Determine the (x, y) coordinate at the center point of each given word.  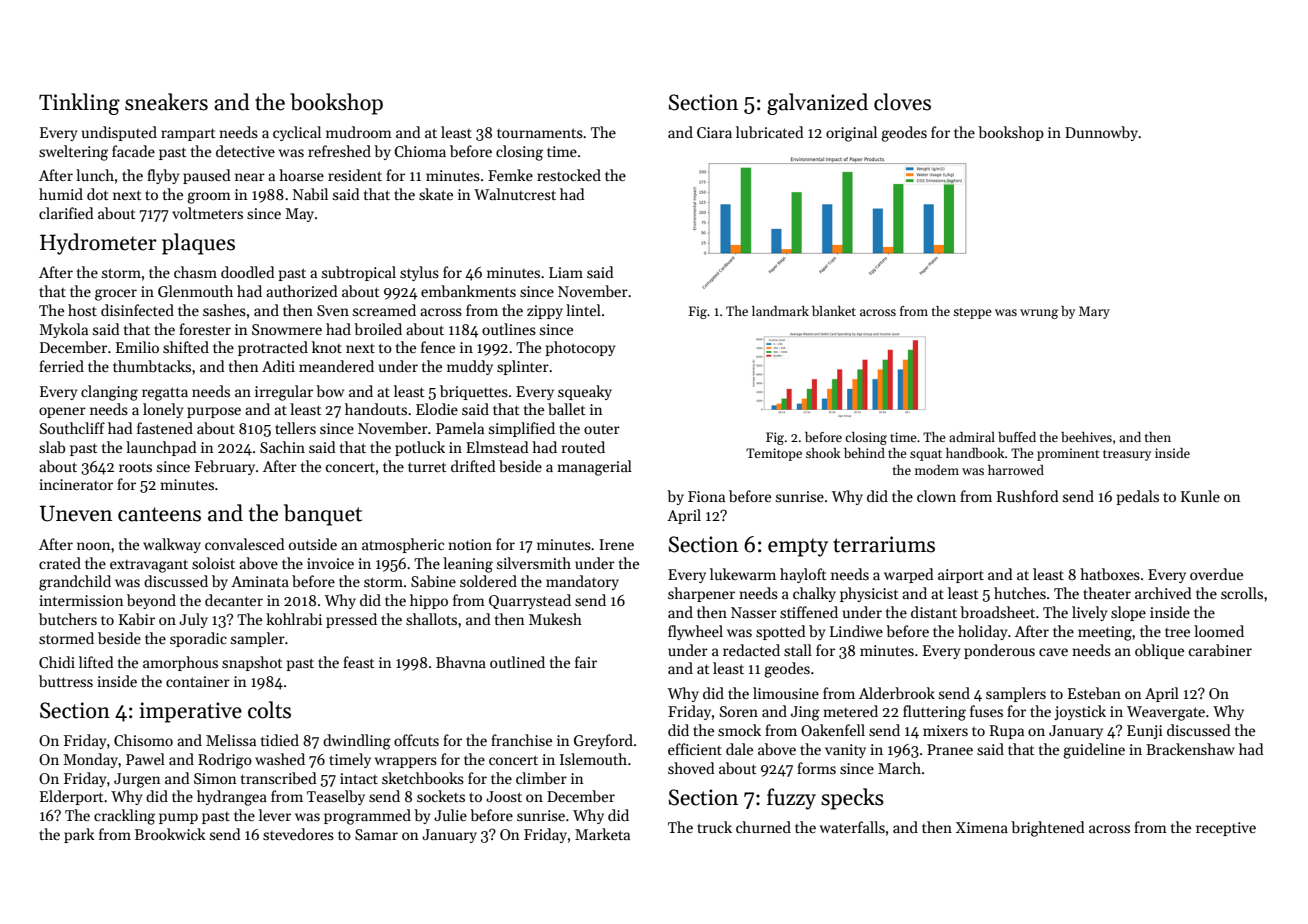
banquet (323, 515)
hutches (1020, 593)
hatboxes (1110, 574)
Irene (616, 544)
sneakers (166, 102)
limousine (786, 693)
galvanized (817, 104)
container (198, 681)
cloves (902, 102)
